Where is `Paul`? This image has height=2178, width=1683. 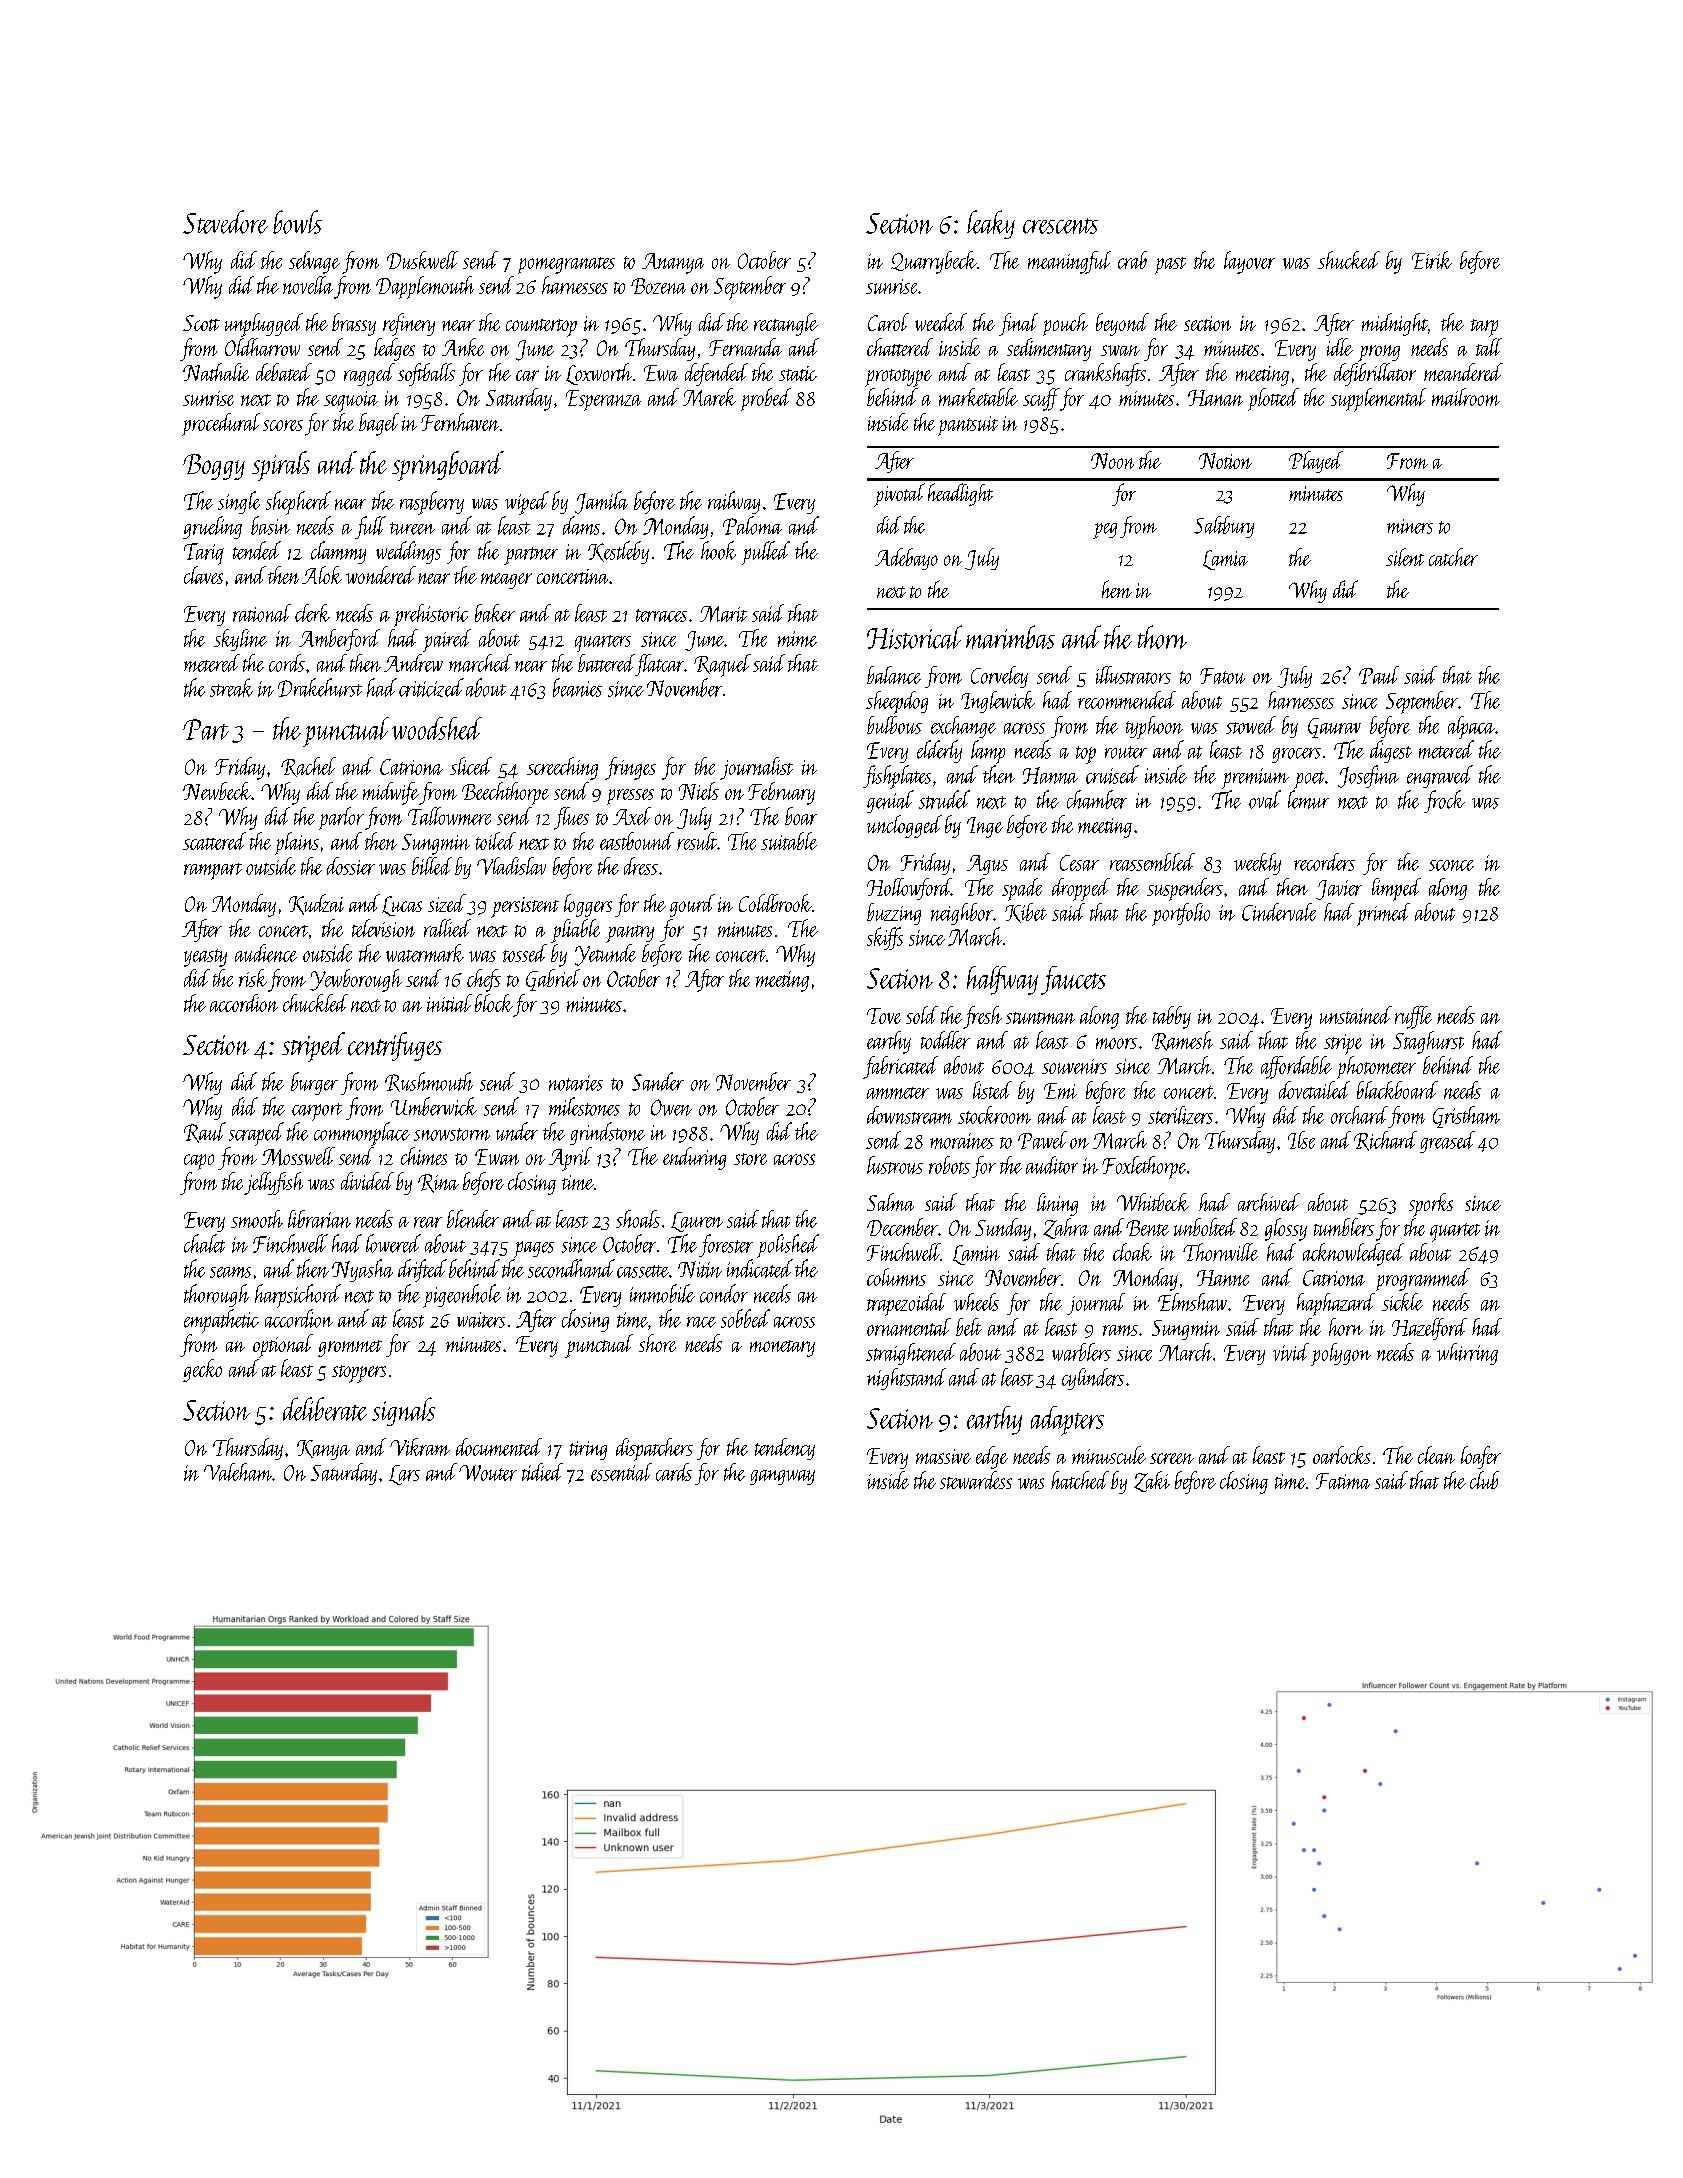 Paul is located at coordinates (1379, 675).
